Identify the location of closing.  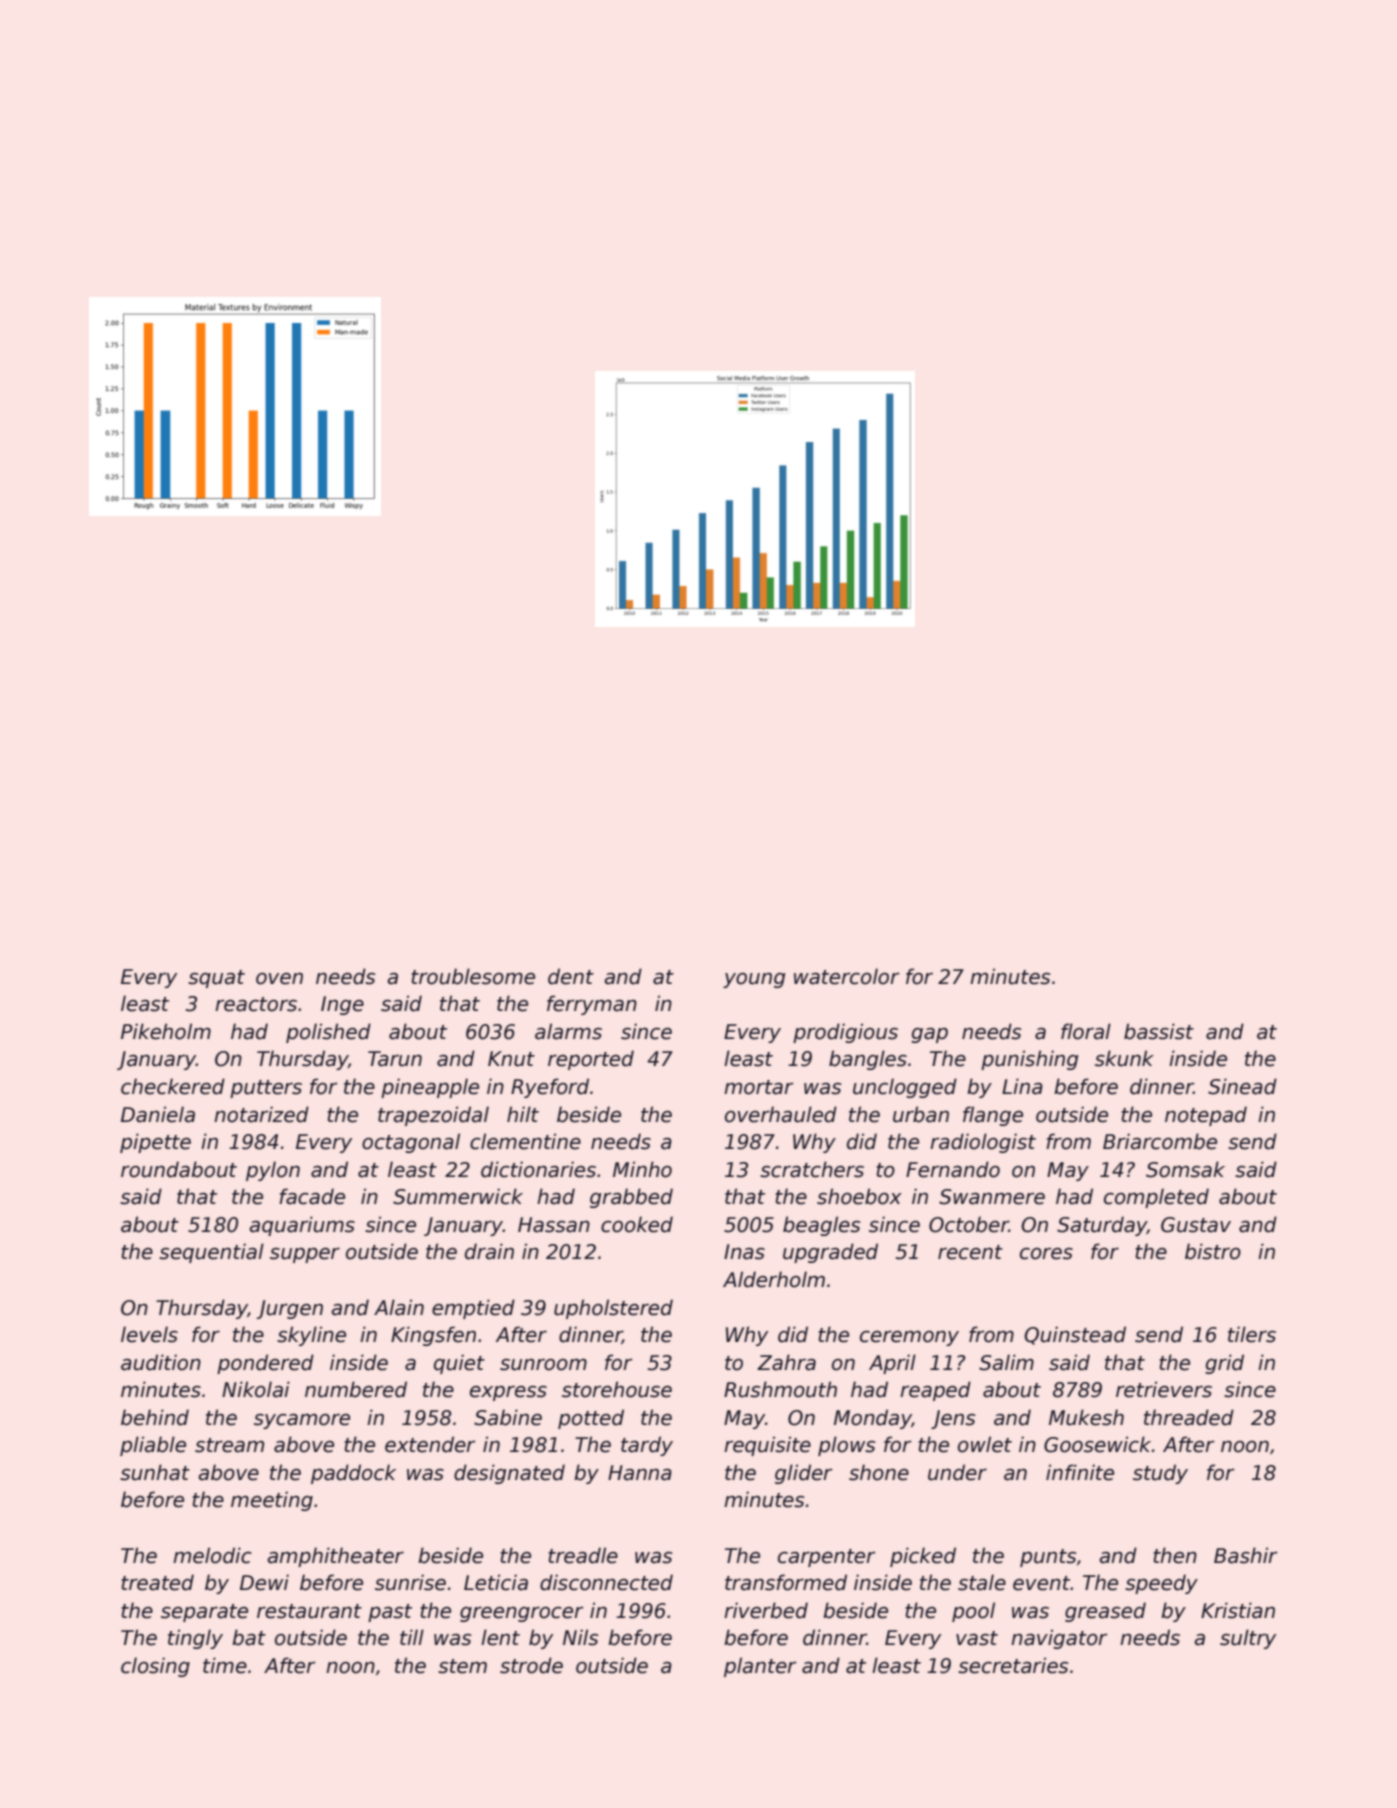
(155, 1667).
